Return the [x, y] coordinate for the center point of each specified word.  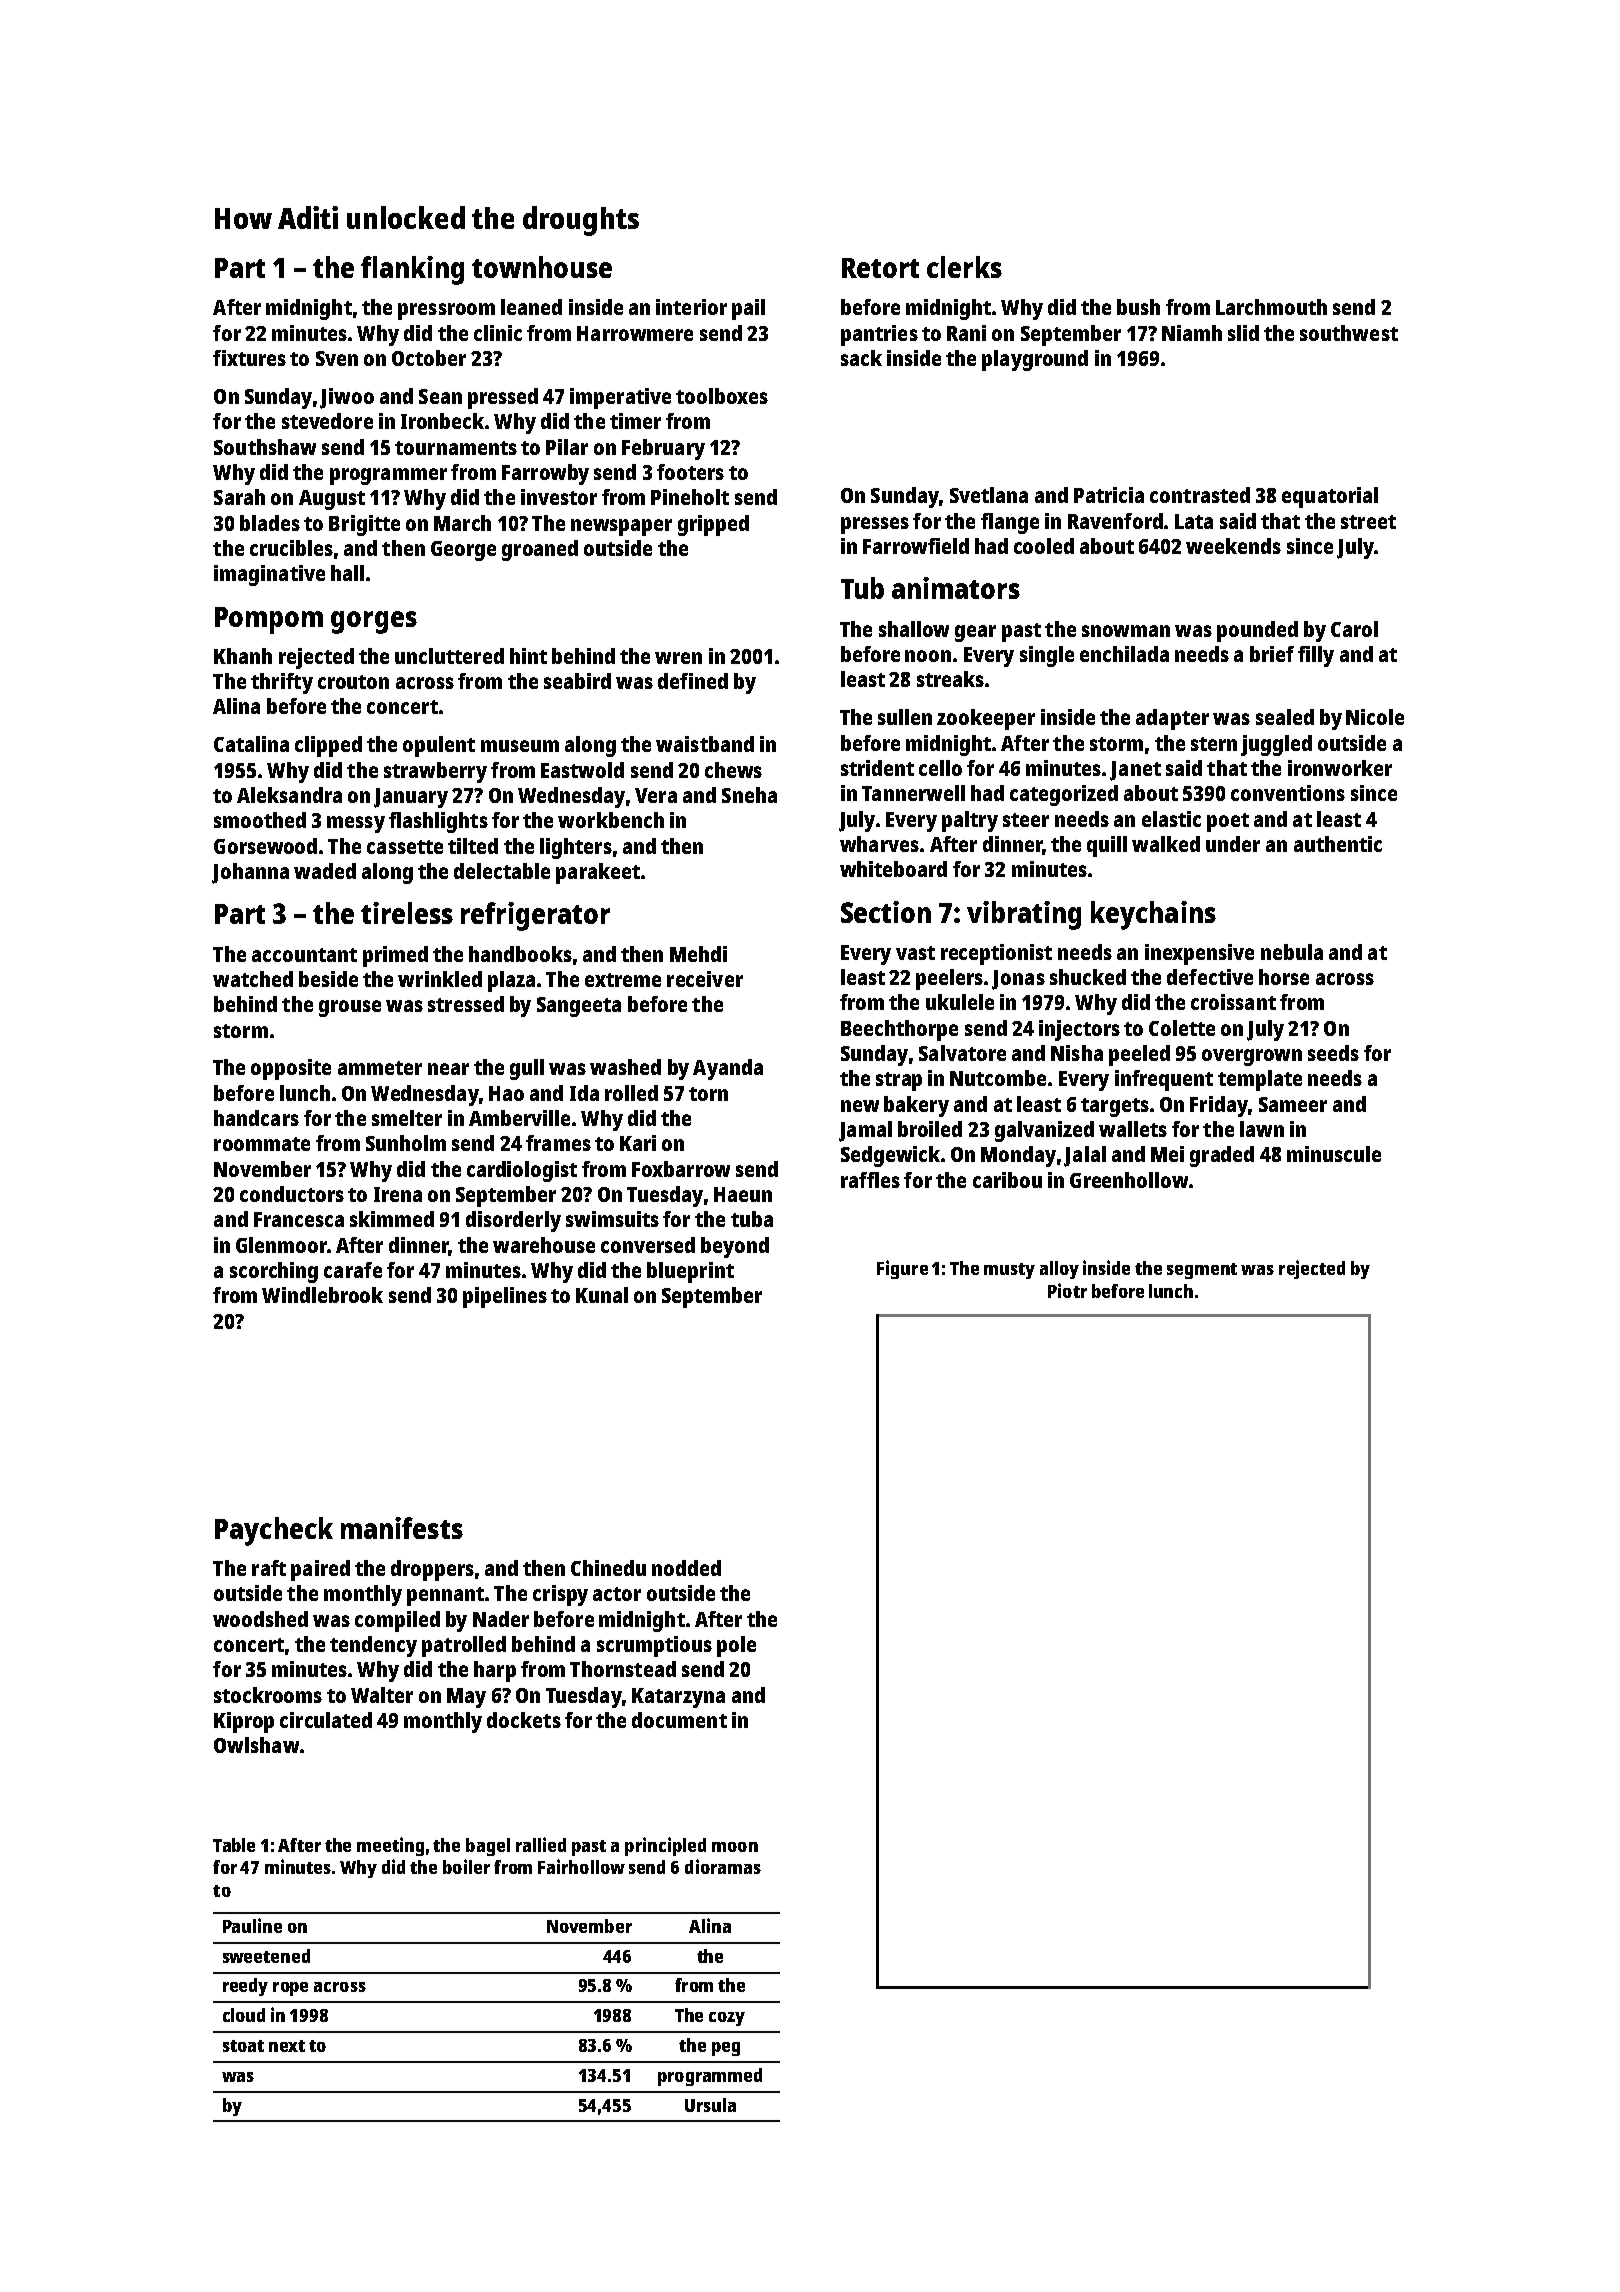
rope [290, 1989]
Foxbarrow [681, 1169]
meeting [390, 1846]
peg [726, 2049]
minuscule [1334, 1154]
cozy [727, 2019]
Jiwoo [347, 398]
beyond [735, 1247]
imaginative [269, 575]
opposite [291, 1069]
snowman [1126, 631]
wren [678, 658]
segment [1202, 1271]
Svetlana [989, 495]
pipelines [505, 1297]
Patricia [1109, 495]
